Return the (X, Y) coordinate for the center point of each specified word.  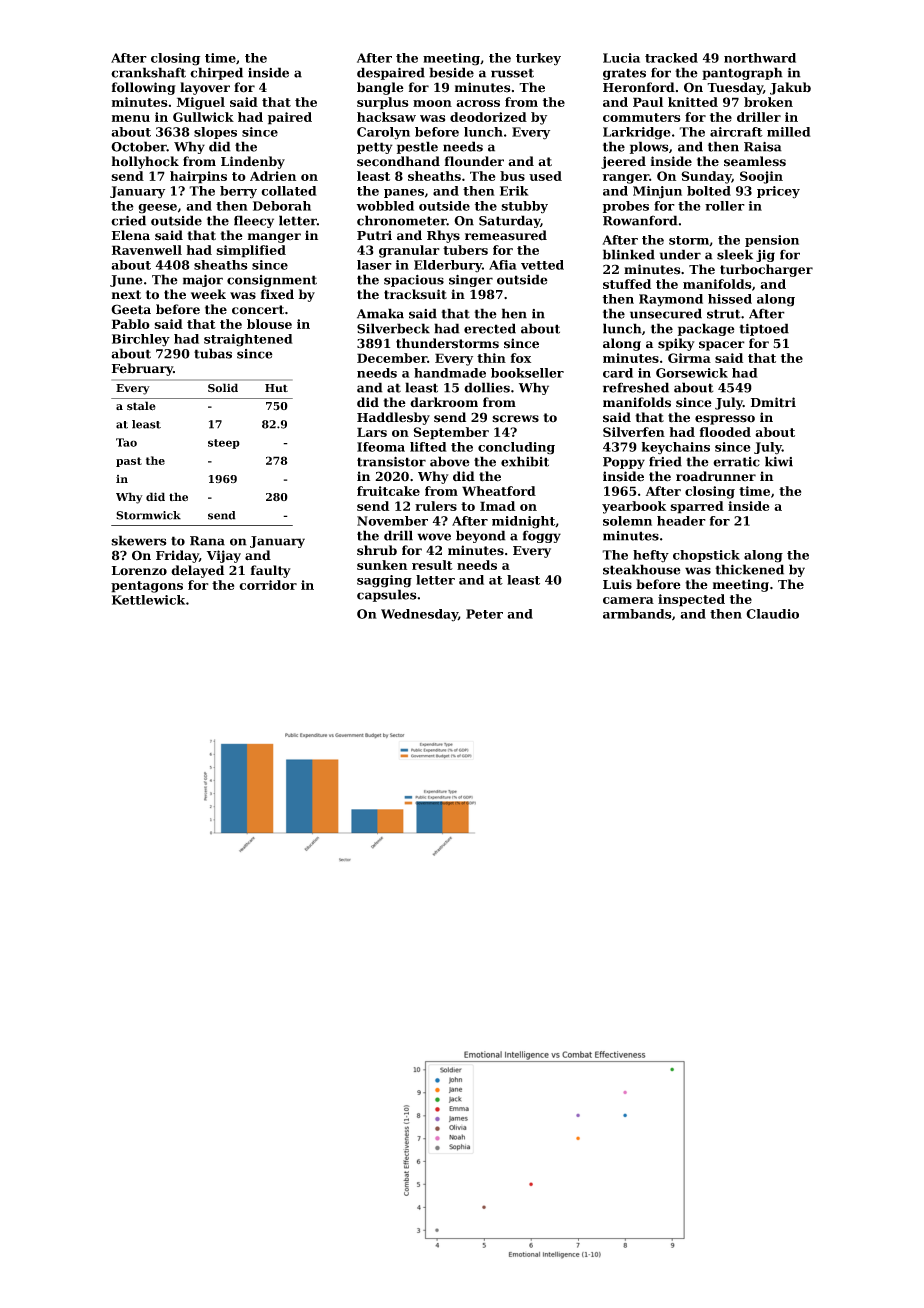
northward (760, 58)
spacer (722, 346)
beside (451, 72)
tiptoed (764, 329)
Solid (223, 388)
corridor (268, 585)
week (208, 294)
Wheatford (499, 491)
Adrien (273, 176)
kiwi (779, 461)
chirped (216, 73)
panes (404, 193)
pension (772, 241)
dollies (487, 387)
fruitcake (388, 491)
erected (490, 328)
